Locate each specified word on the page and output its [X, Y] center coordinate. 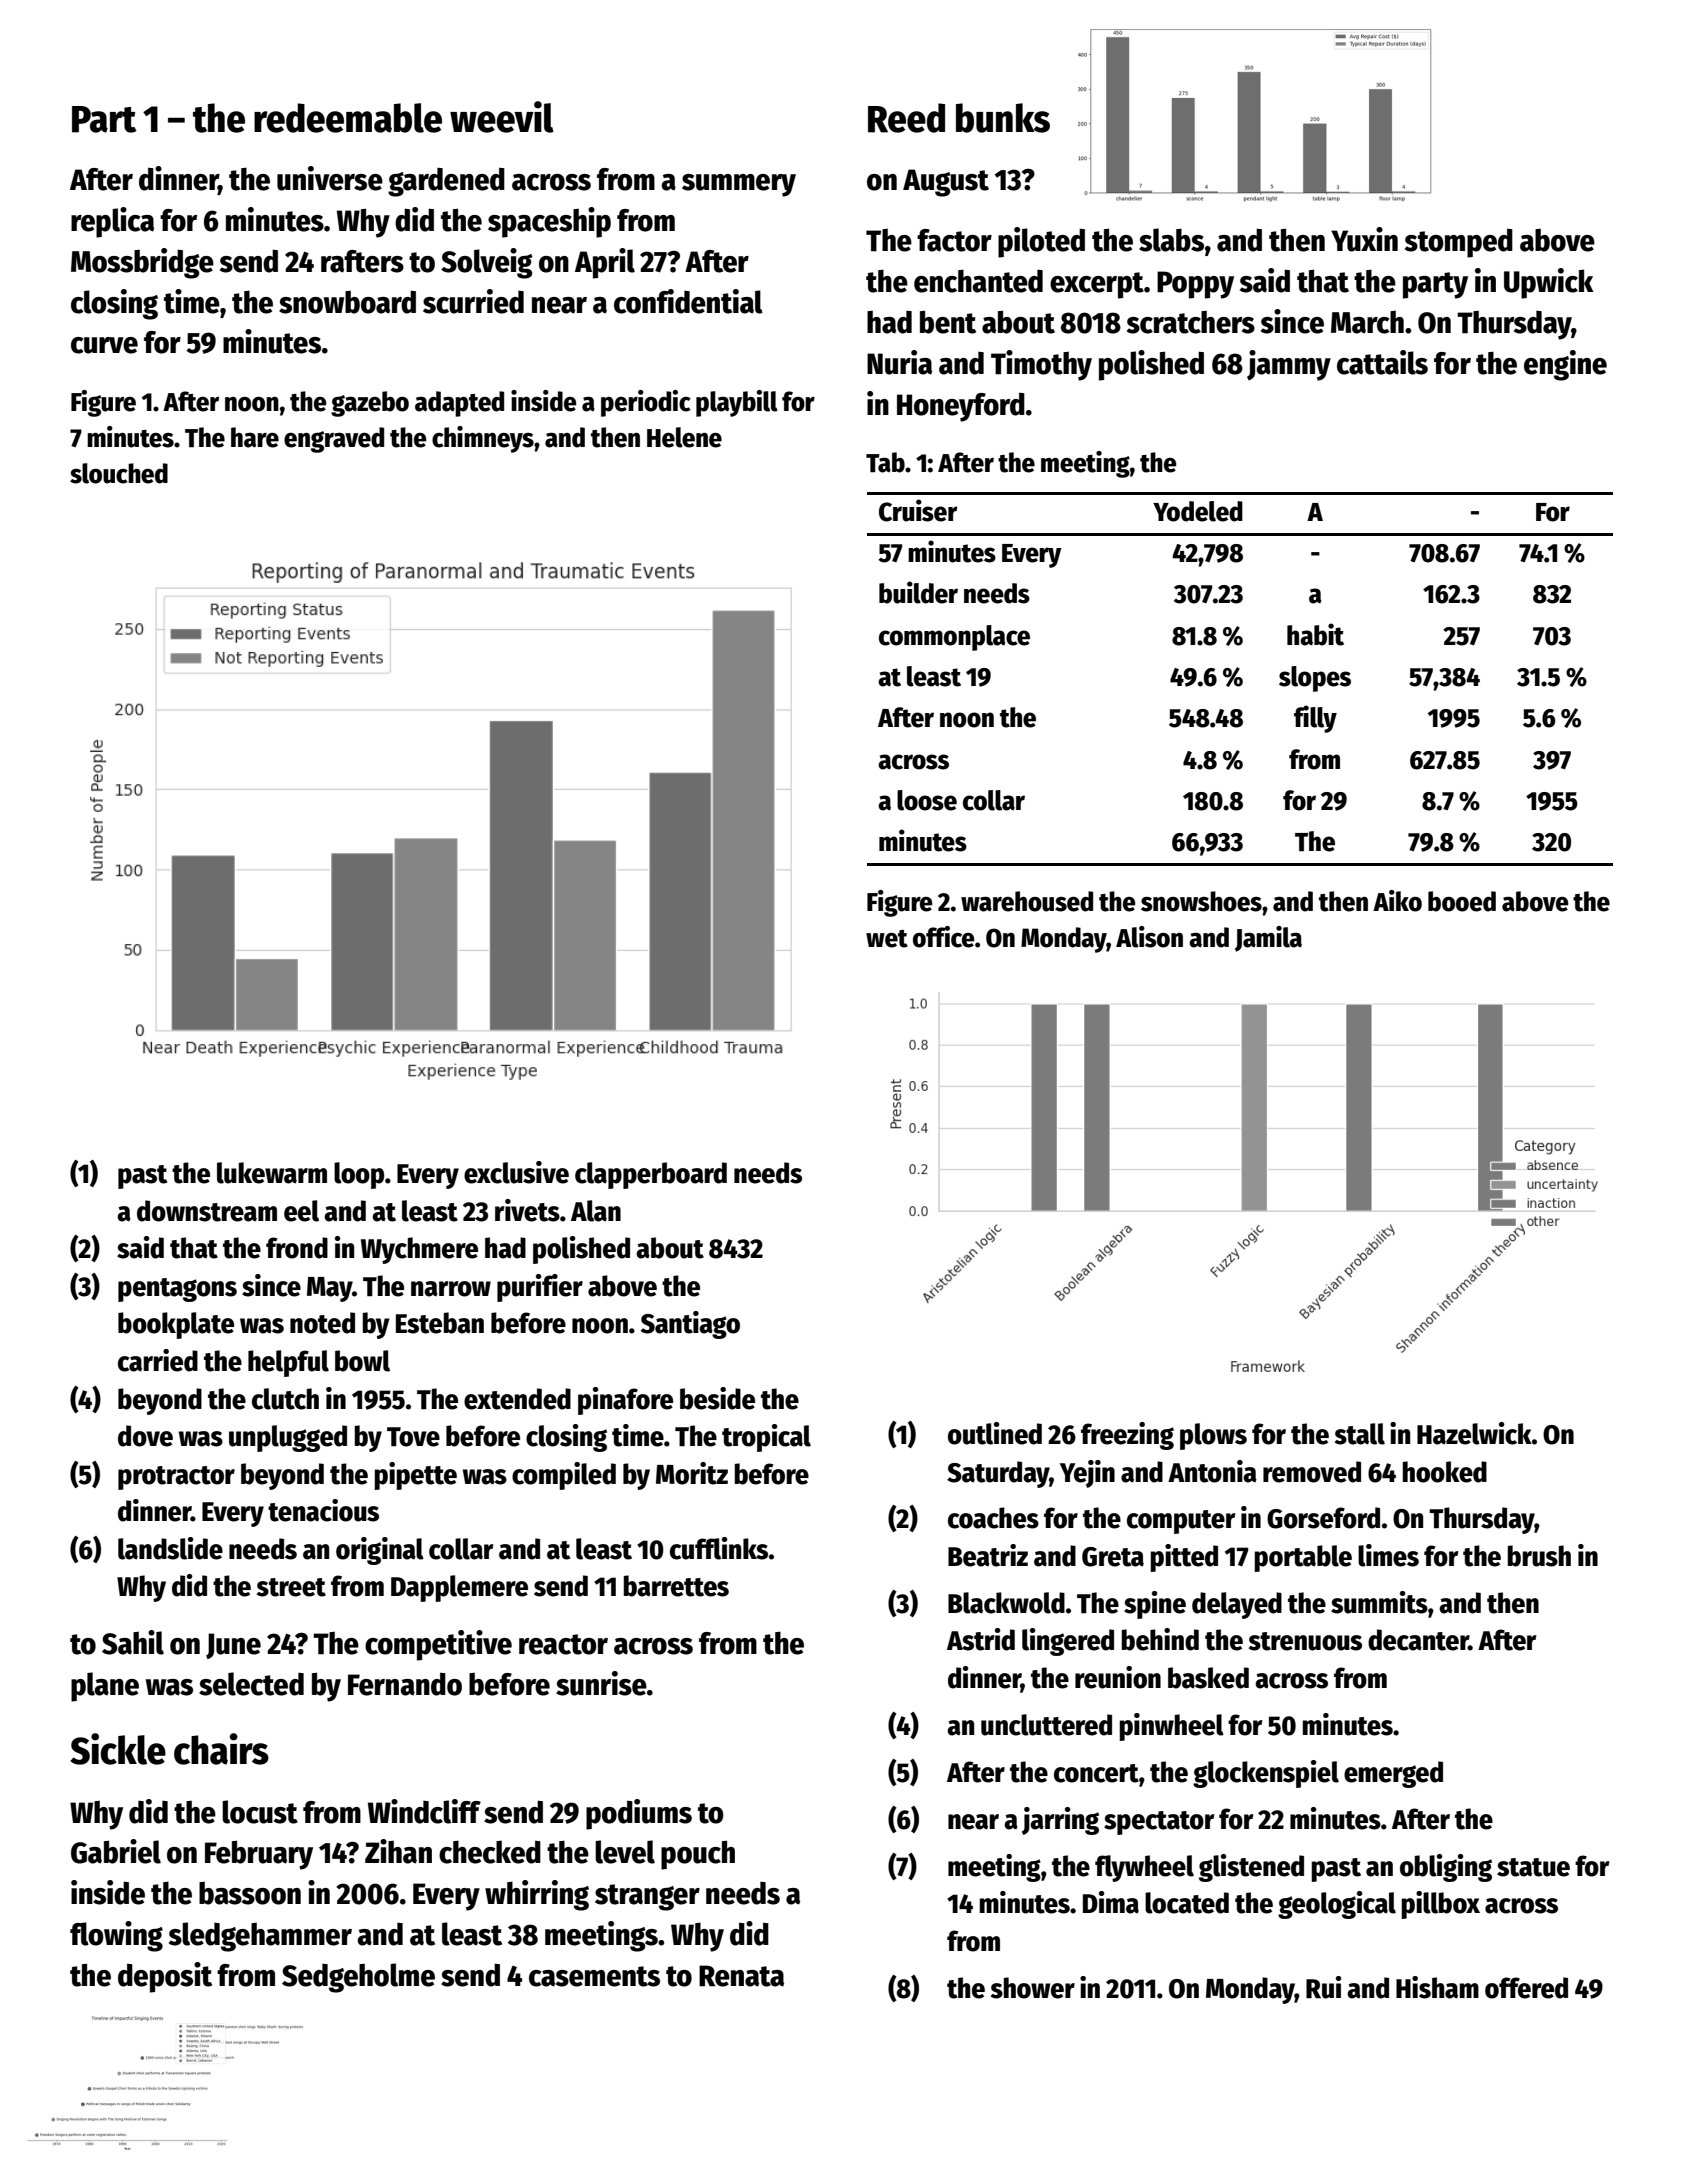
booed [1462, 901]
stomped [1459, 243]
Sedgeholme [358, 1978]
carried [158, 1360]
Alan [596, 1211]
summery [739, 185]
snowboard [347, 302]
